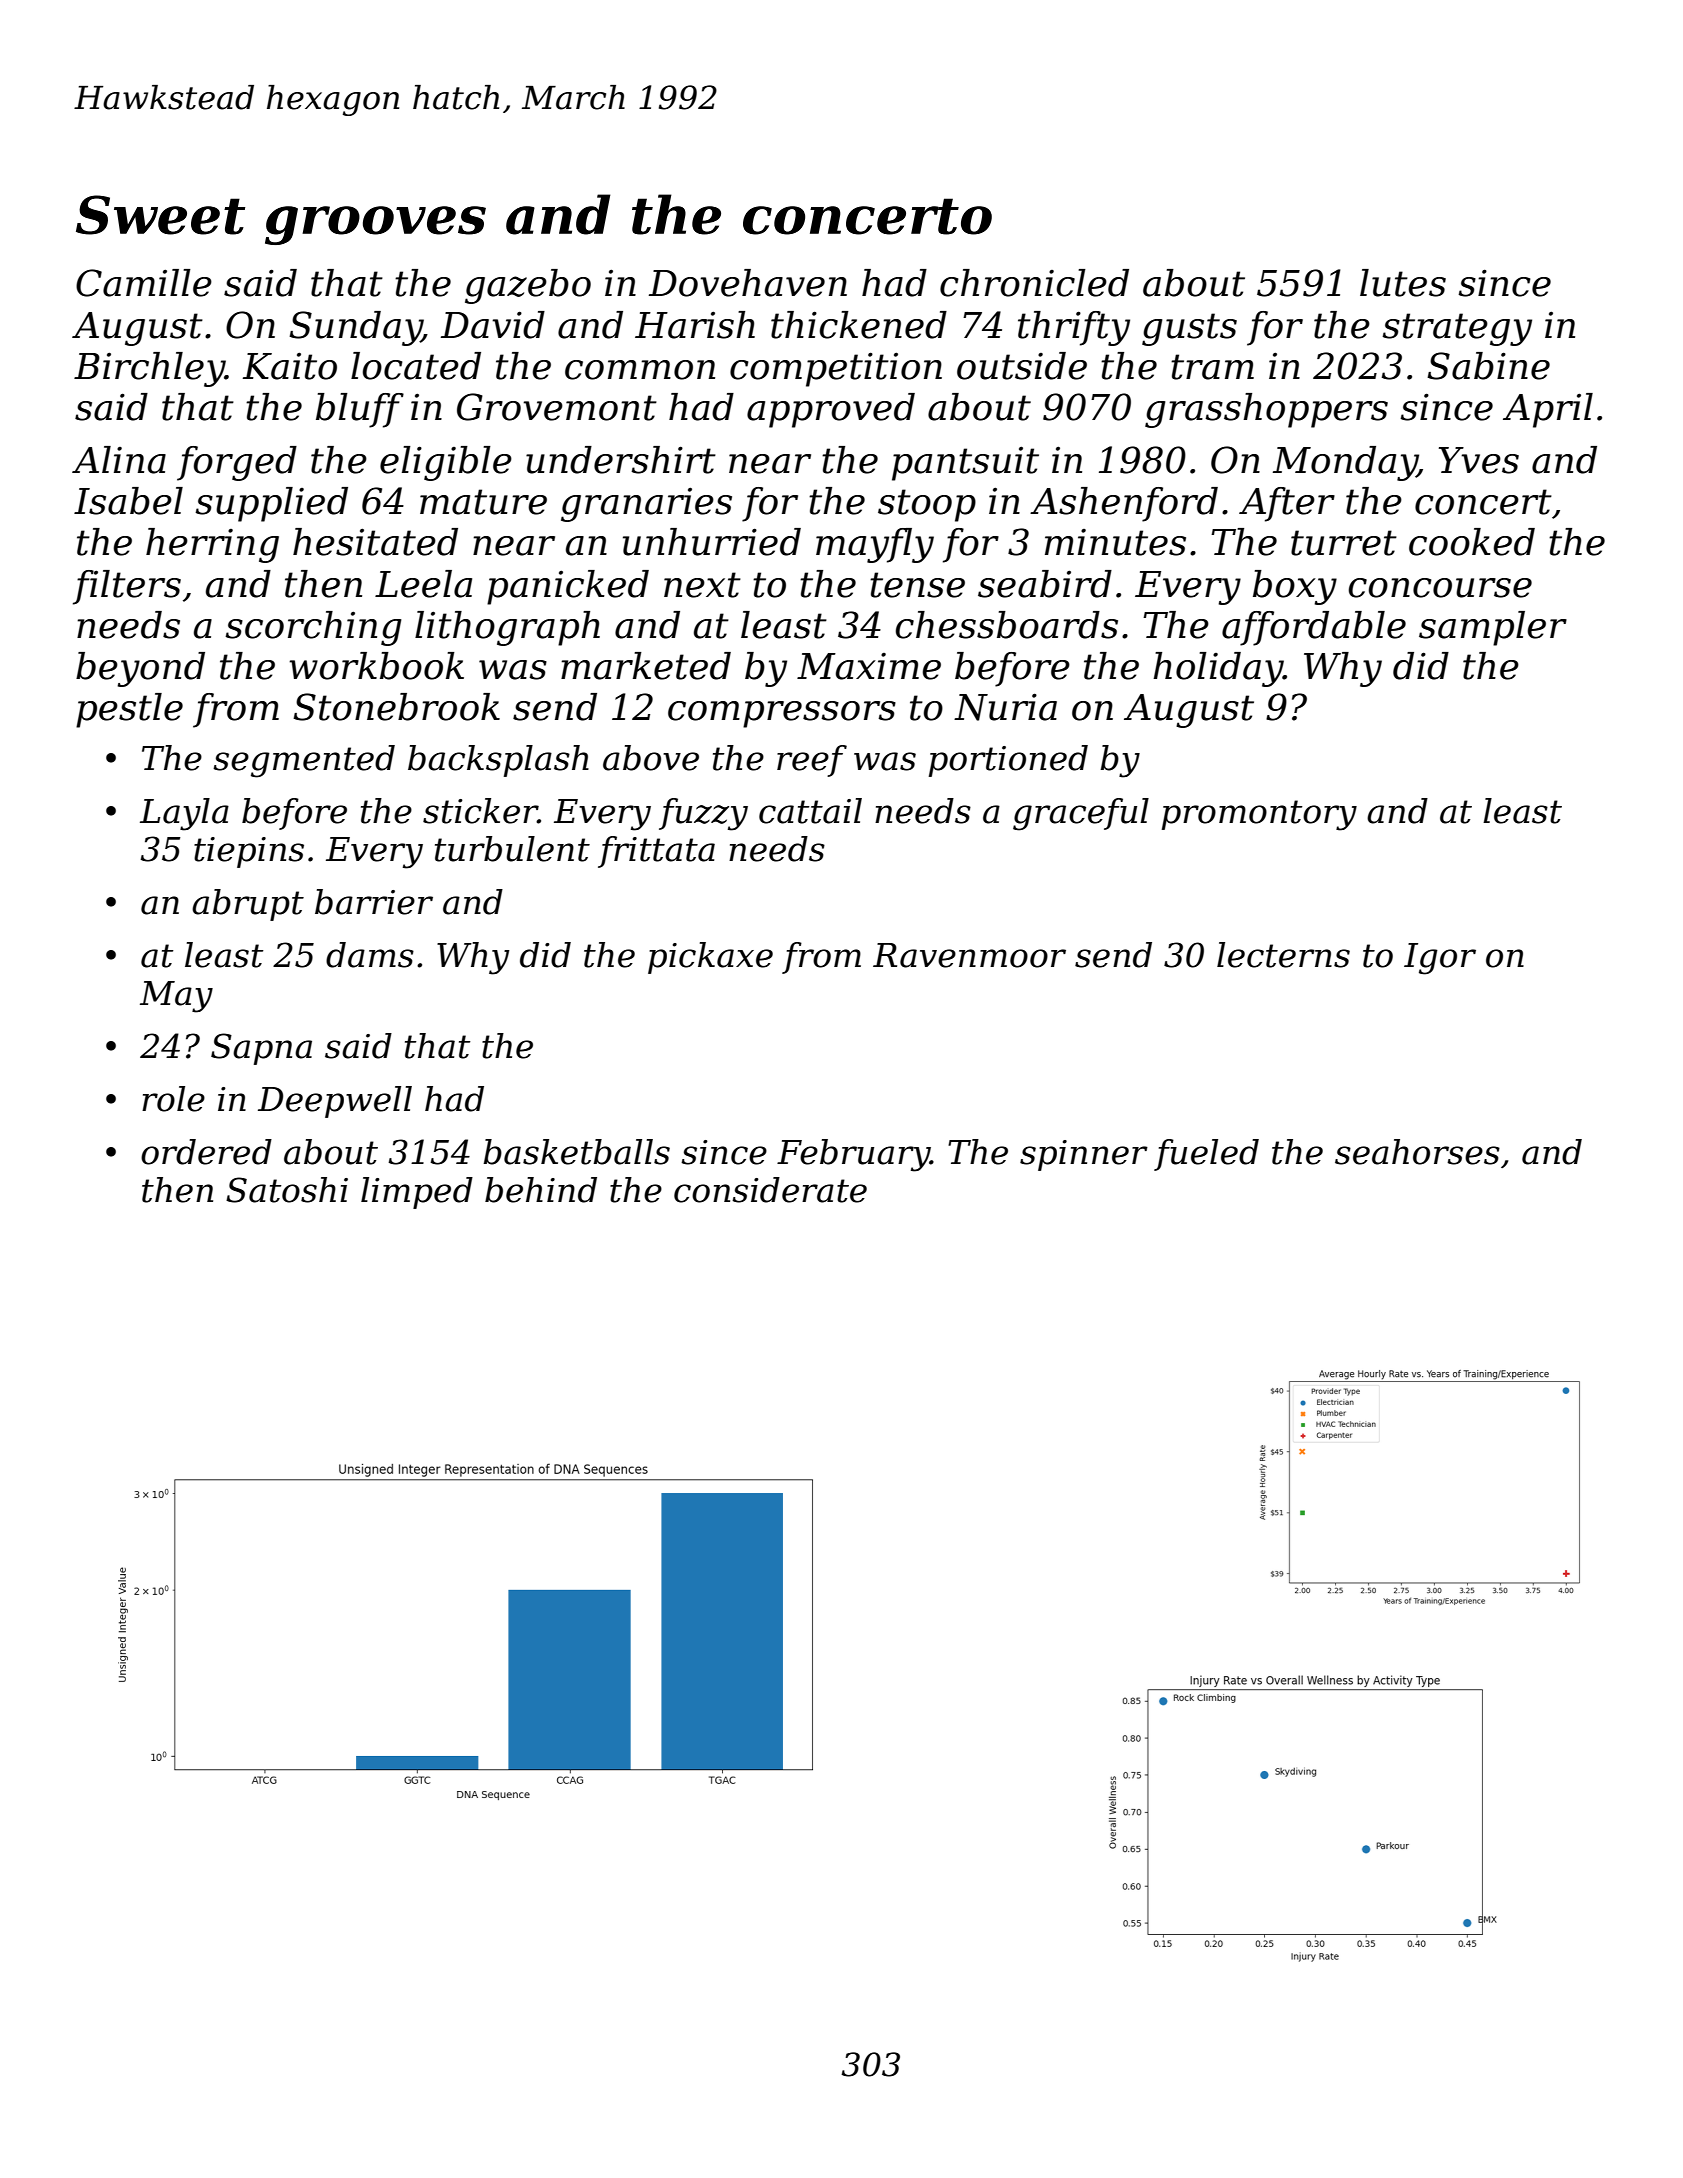 The width and height of the screenshot is (1683, 2178). What do you see at coordinates (1403, 283) in the screenshot?
I see `lutes` at bounding box center [1403, 283].
